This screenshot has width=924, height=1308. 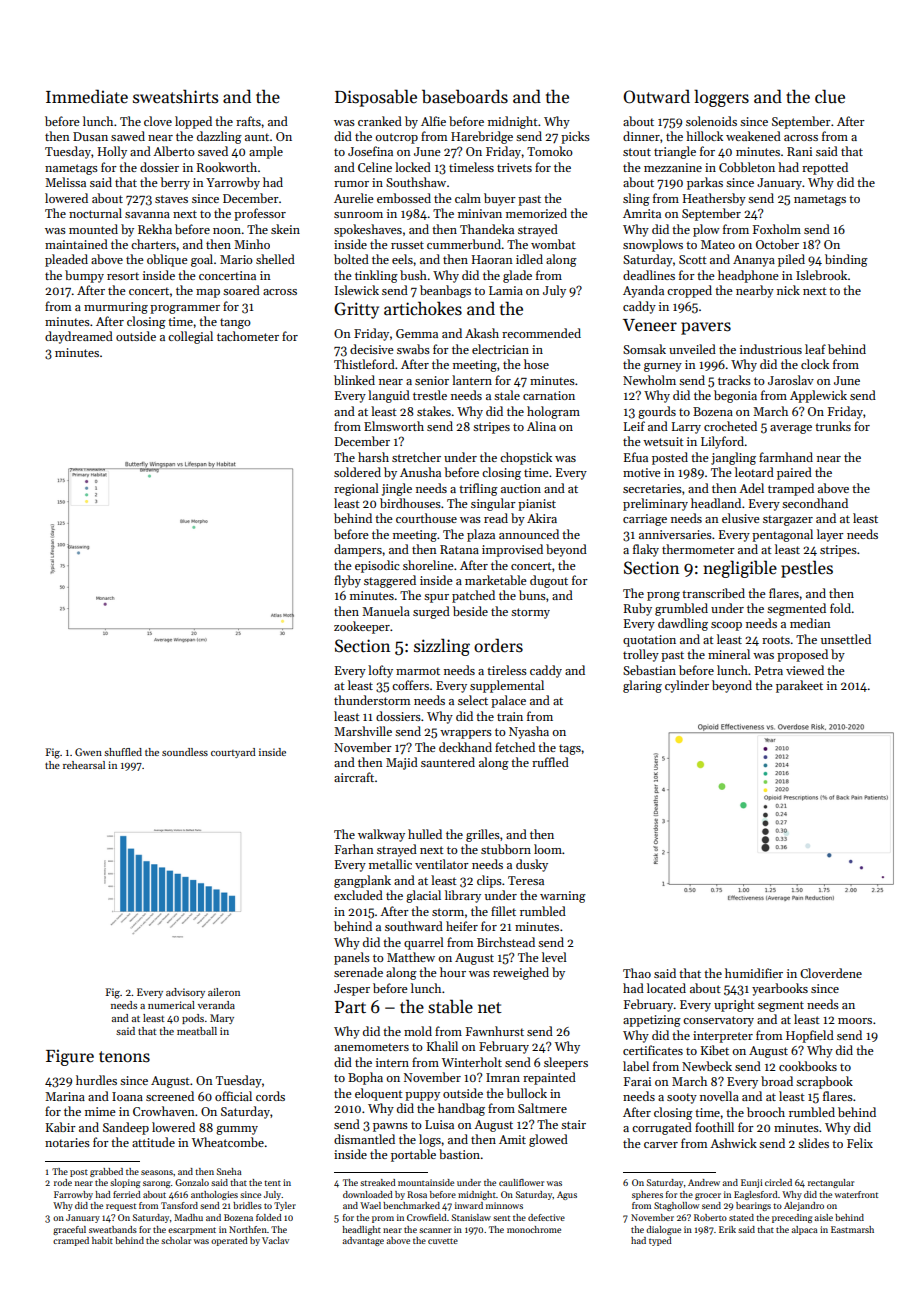 I want to click on parakeet, so click(x=799, y=686).
